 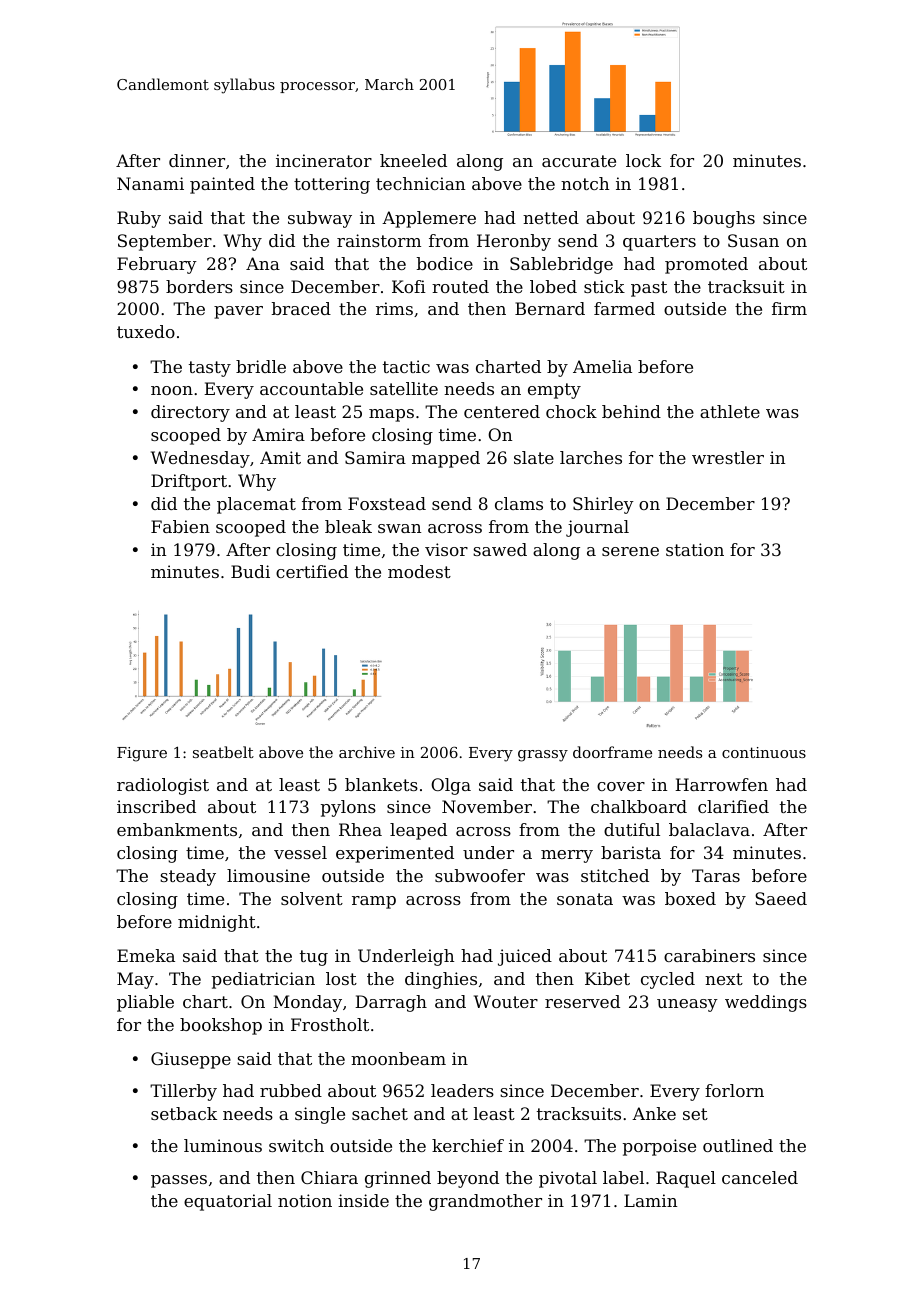 What do you see at coordinates (687, 1005) in the page?
I see `uneasy` at bounding box center [687, 1005].
